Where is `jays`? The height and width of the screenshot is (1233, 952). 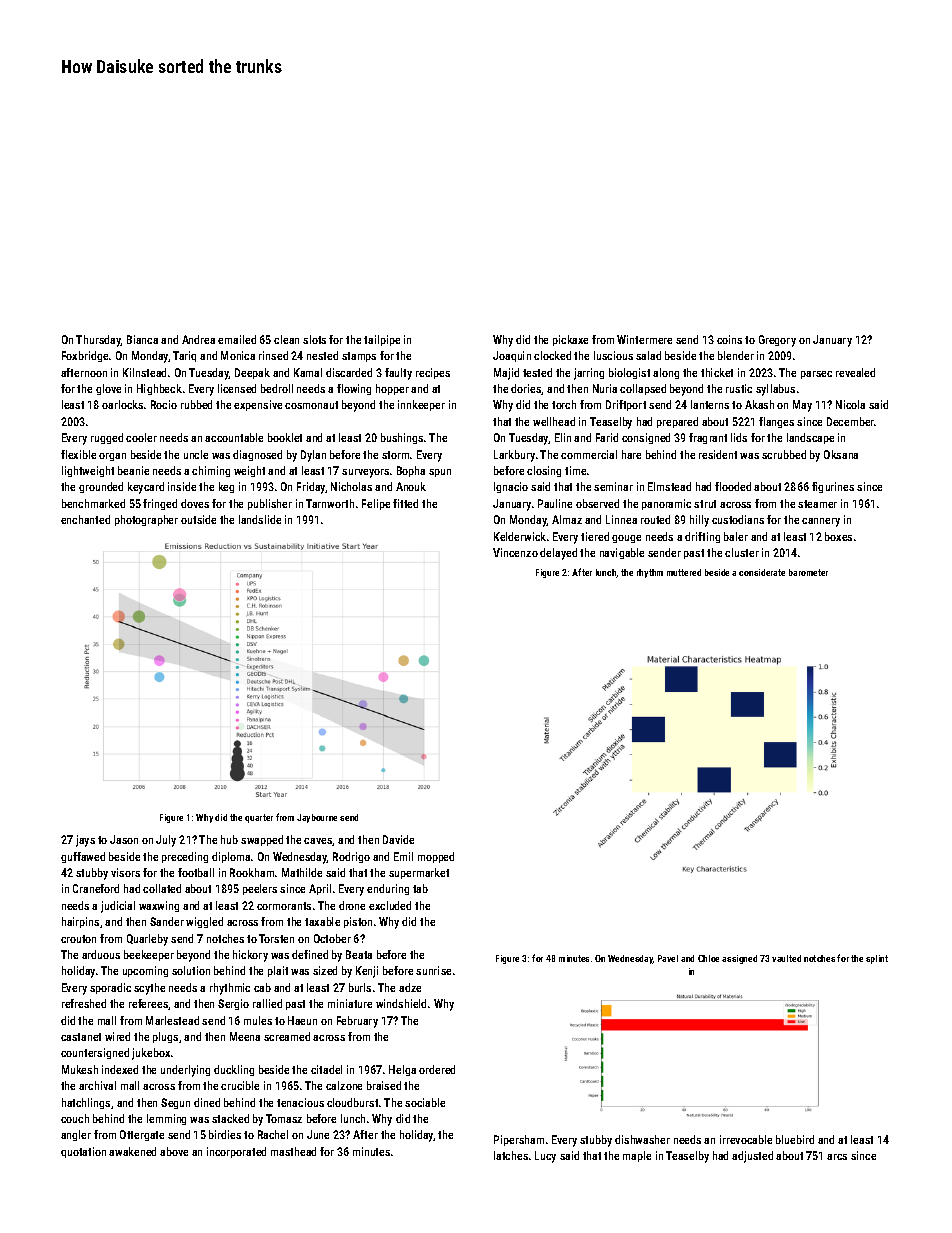
jays is located at coordinates (85, 841).
